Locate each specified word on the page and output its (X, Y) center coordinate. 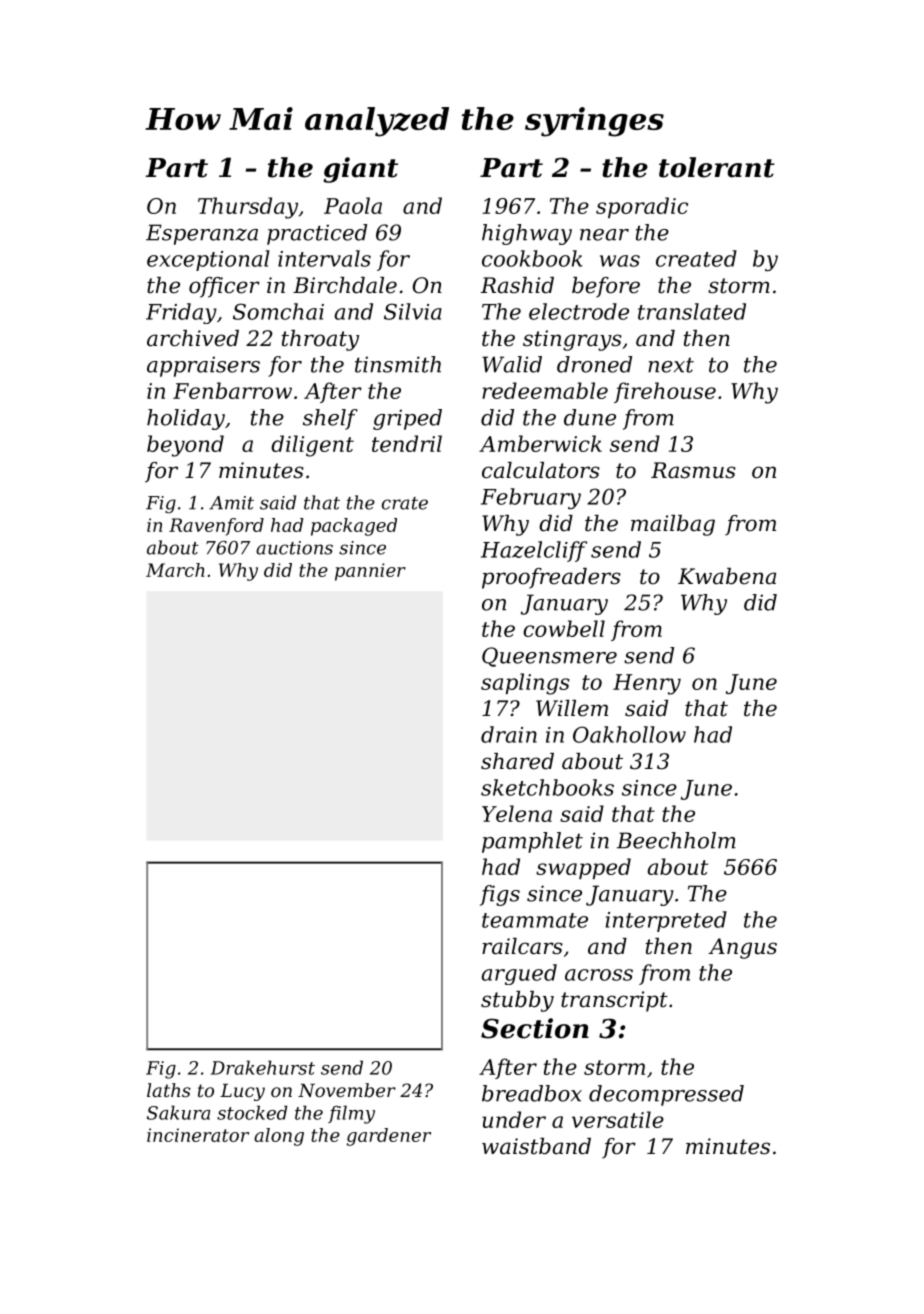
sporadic (642, 207)
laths (169, 1090)
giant (360, 170)
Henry (647, 684)
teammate (535, 920)
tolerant (717, 167)
